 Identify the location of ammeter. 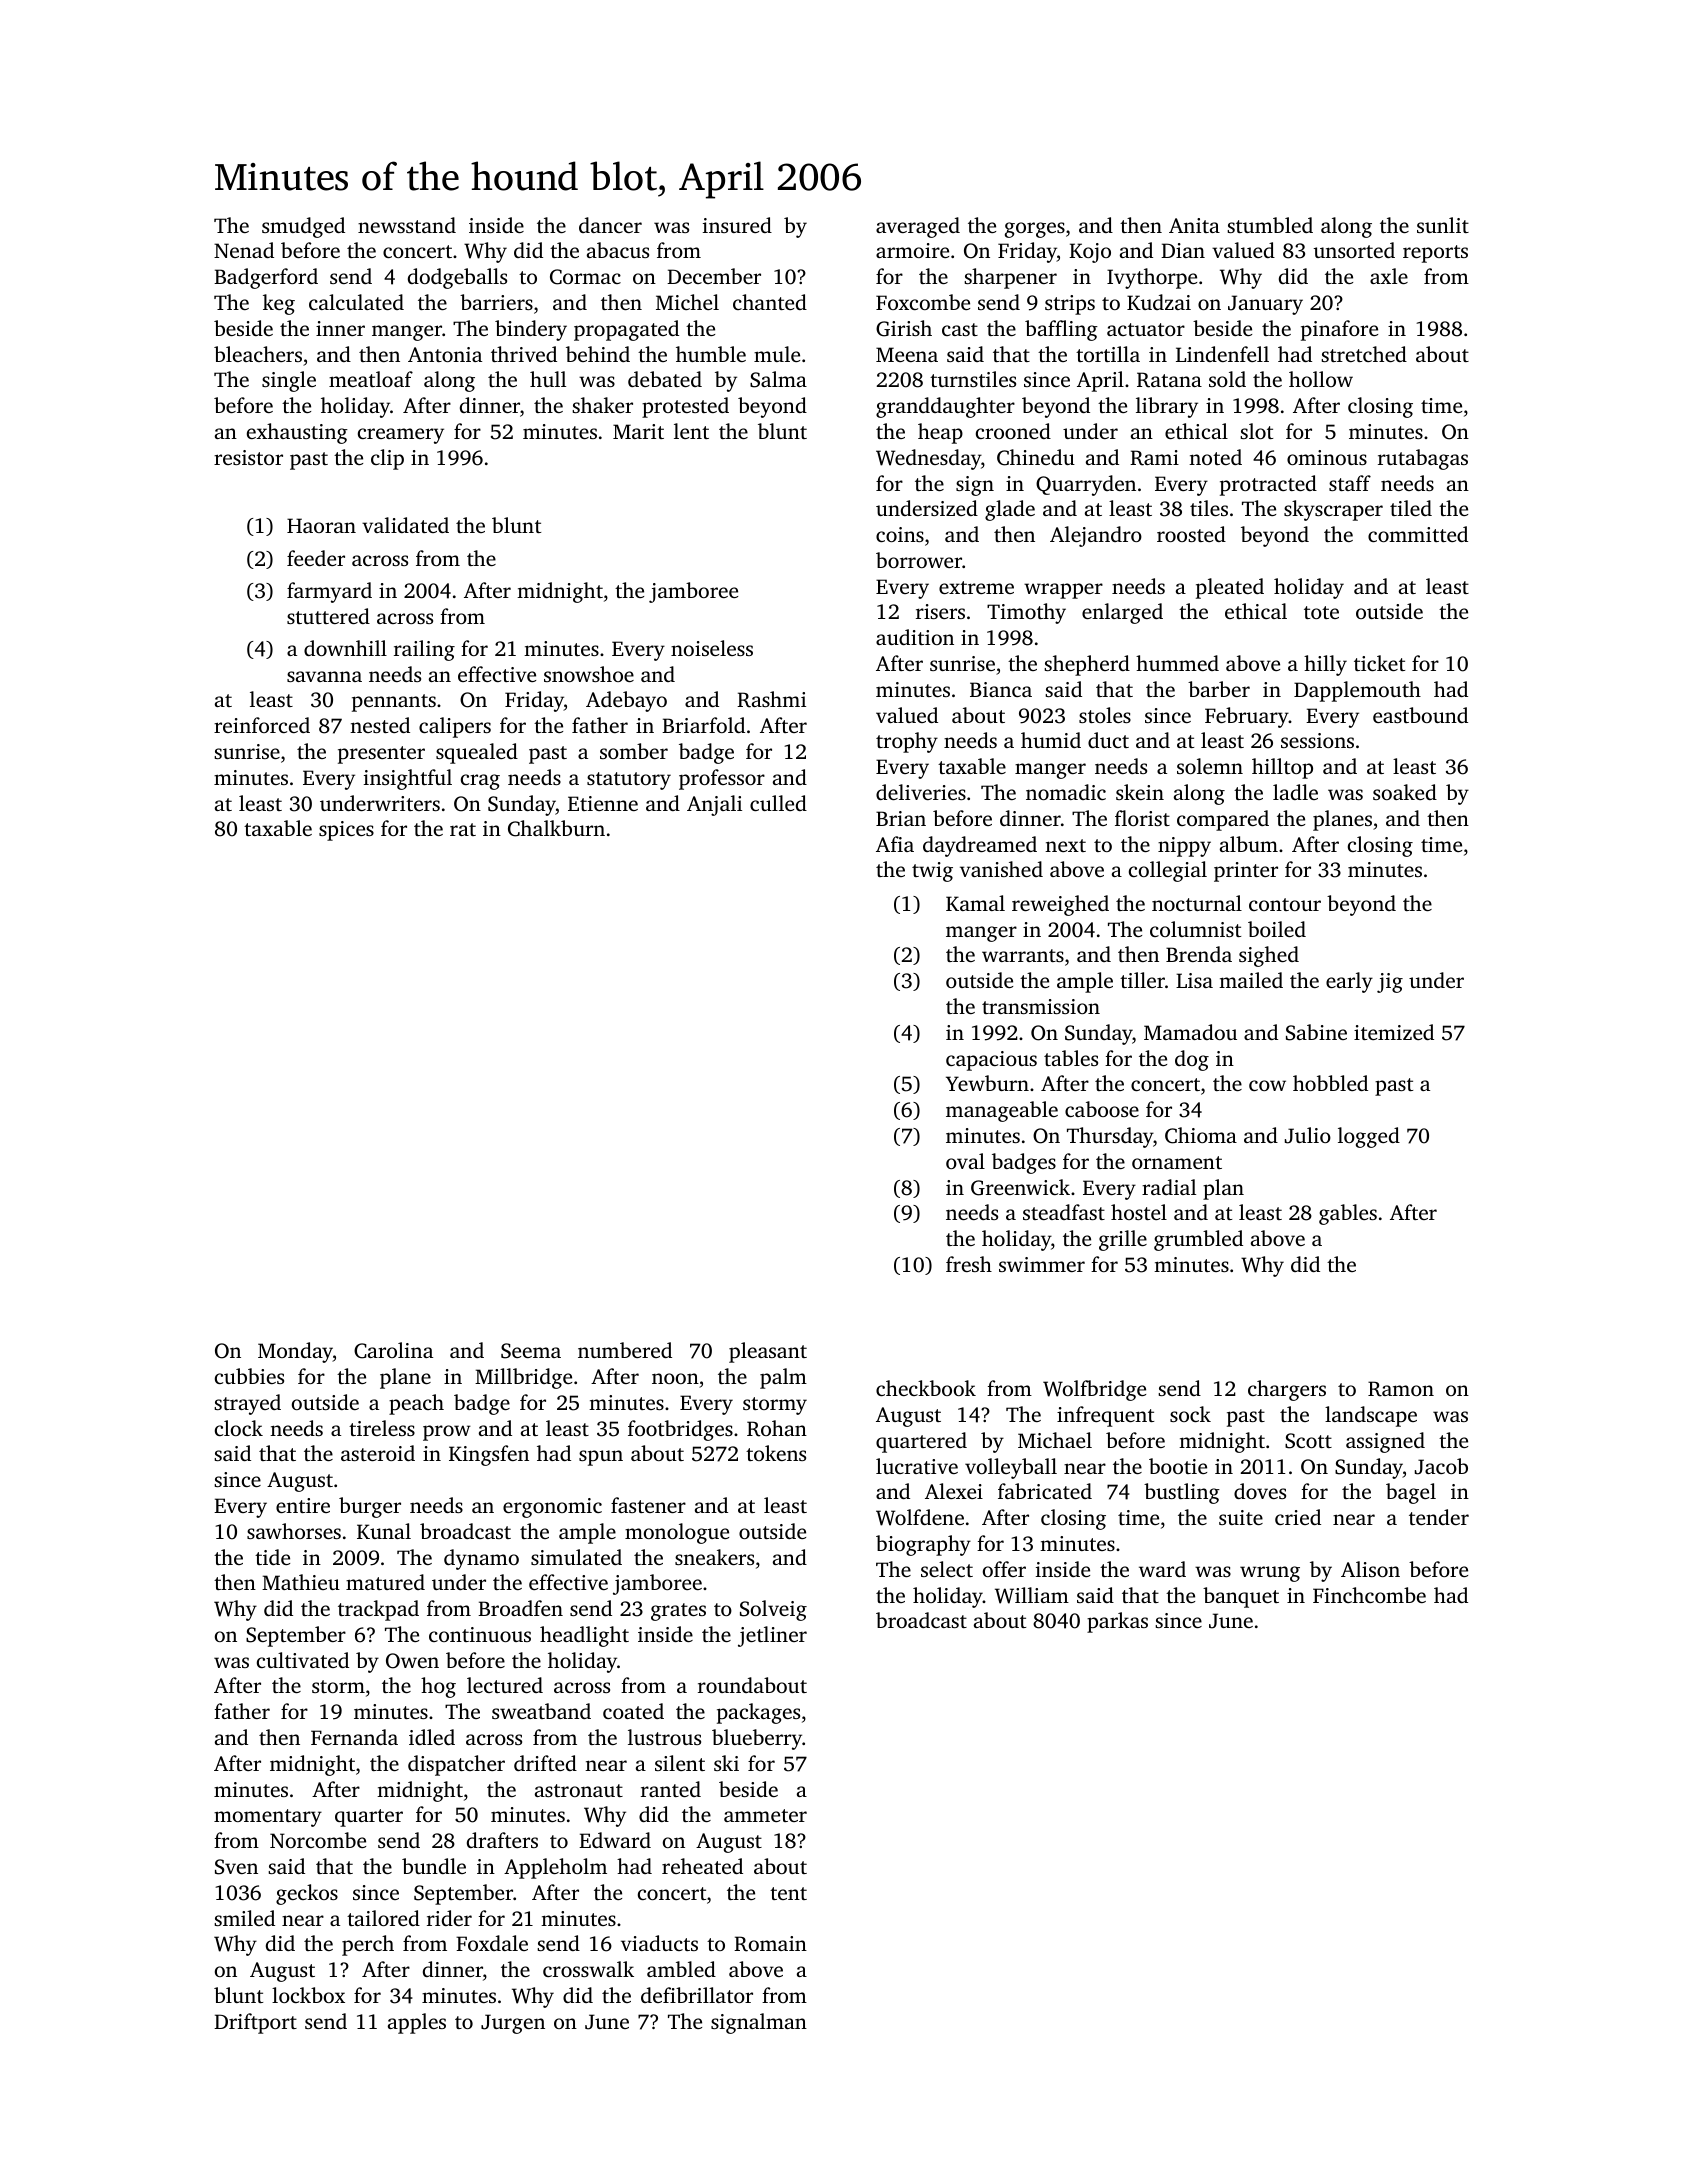
(765, 1815).
